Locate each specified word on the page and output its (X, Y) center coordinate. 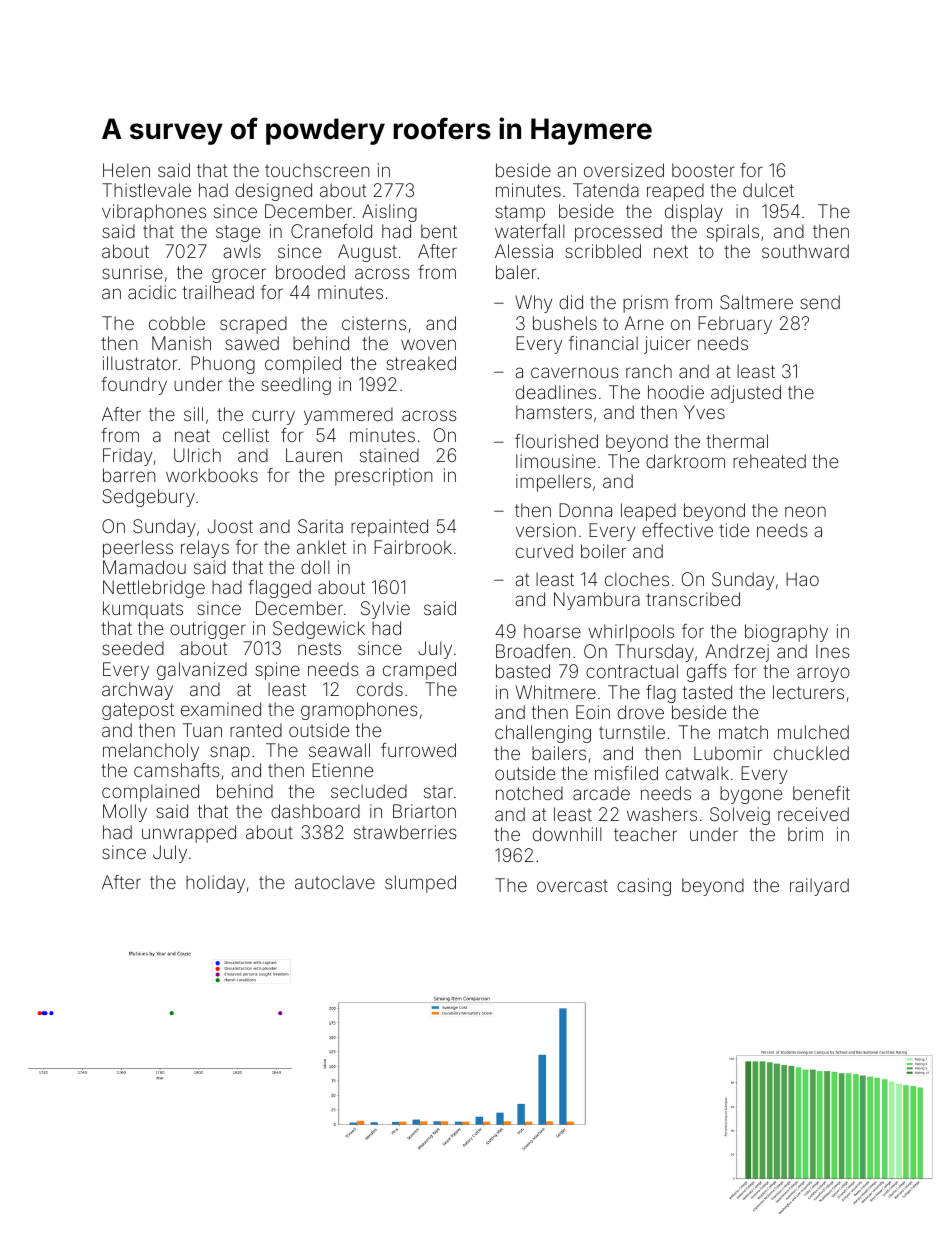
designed (273, 192)
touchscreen (317, 170)
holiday (215, 884)
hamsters (554, 412)
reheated (769, 461)
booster (703, 170)
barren (129, 475)
